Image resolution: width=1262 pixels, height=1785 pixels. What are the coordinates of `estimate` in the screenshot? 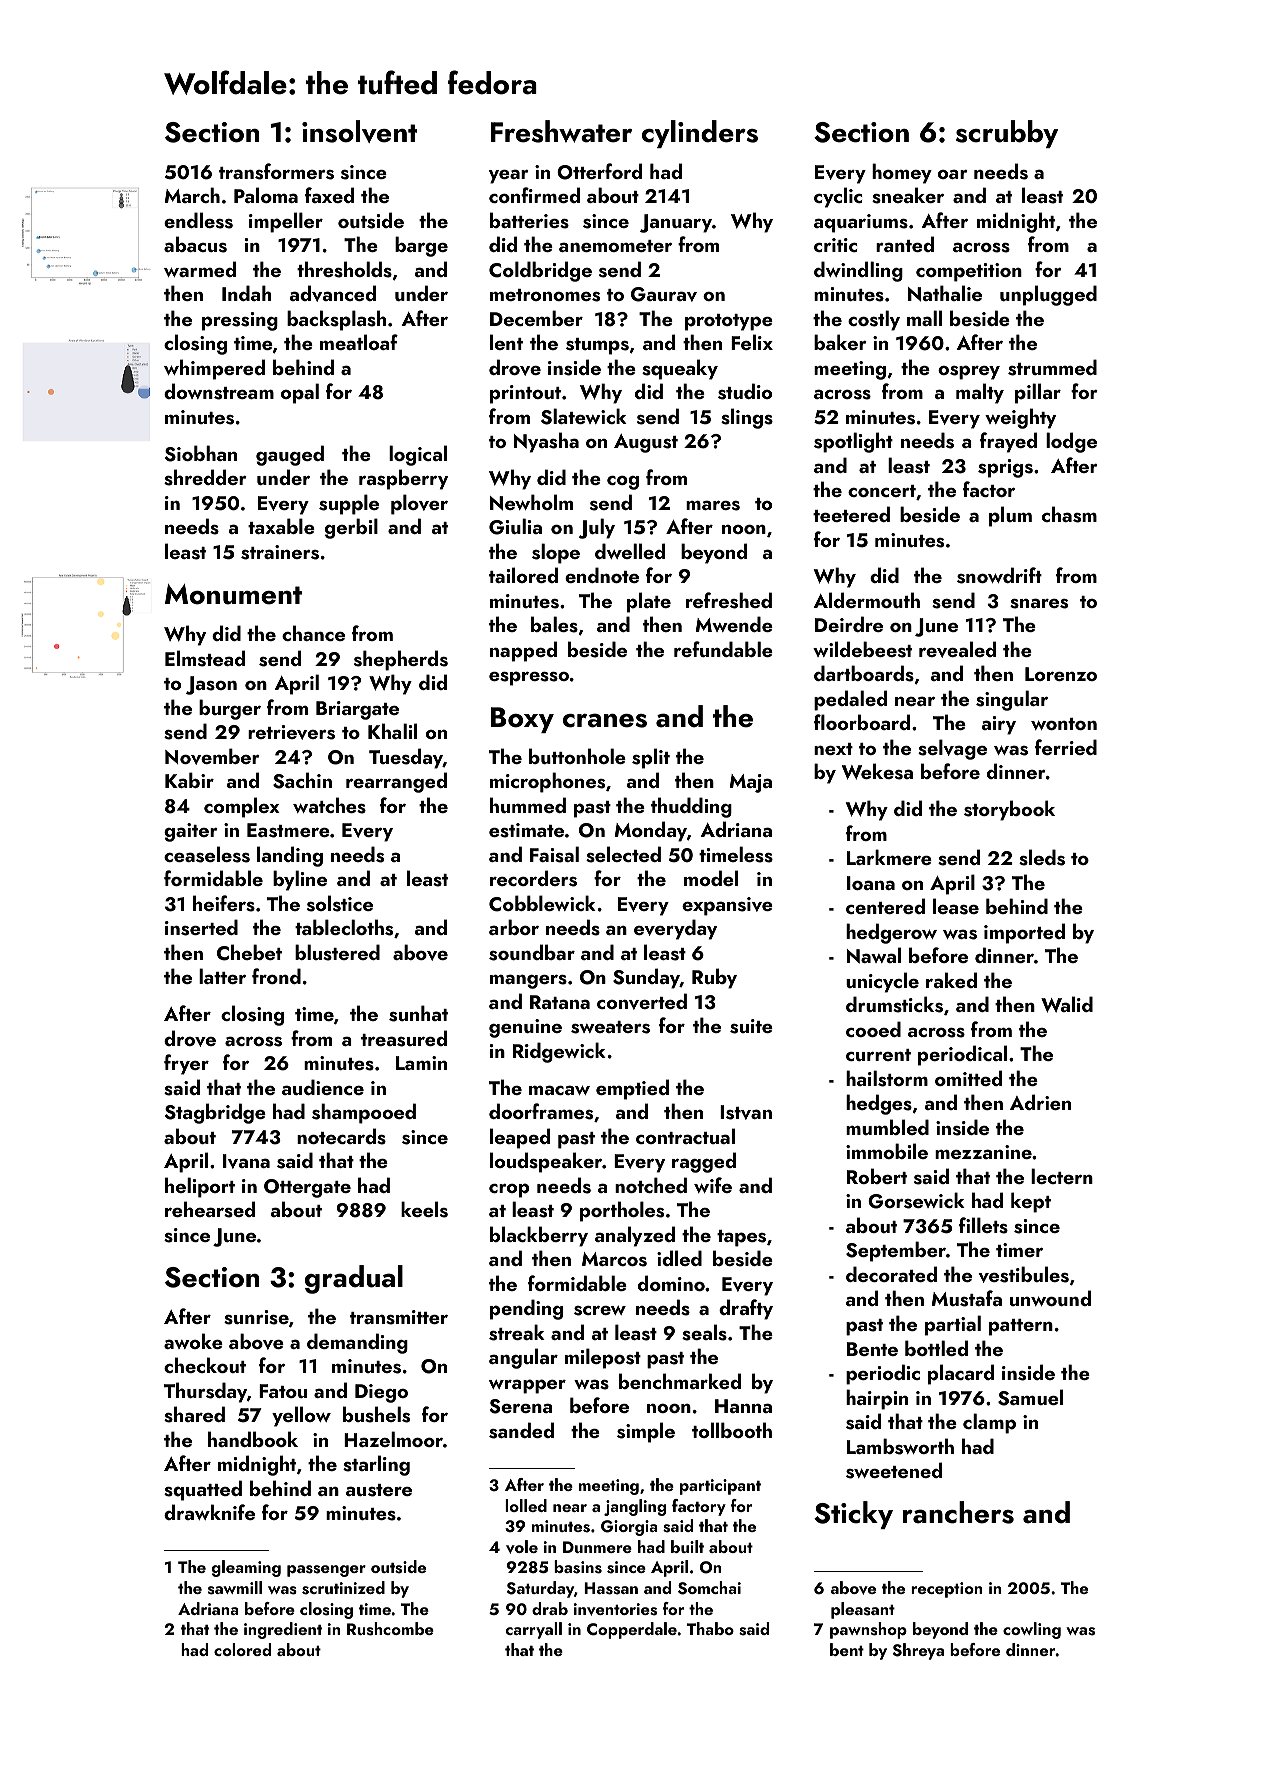 It's located at (526, 830).
